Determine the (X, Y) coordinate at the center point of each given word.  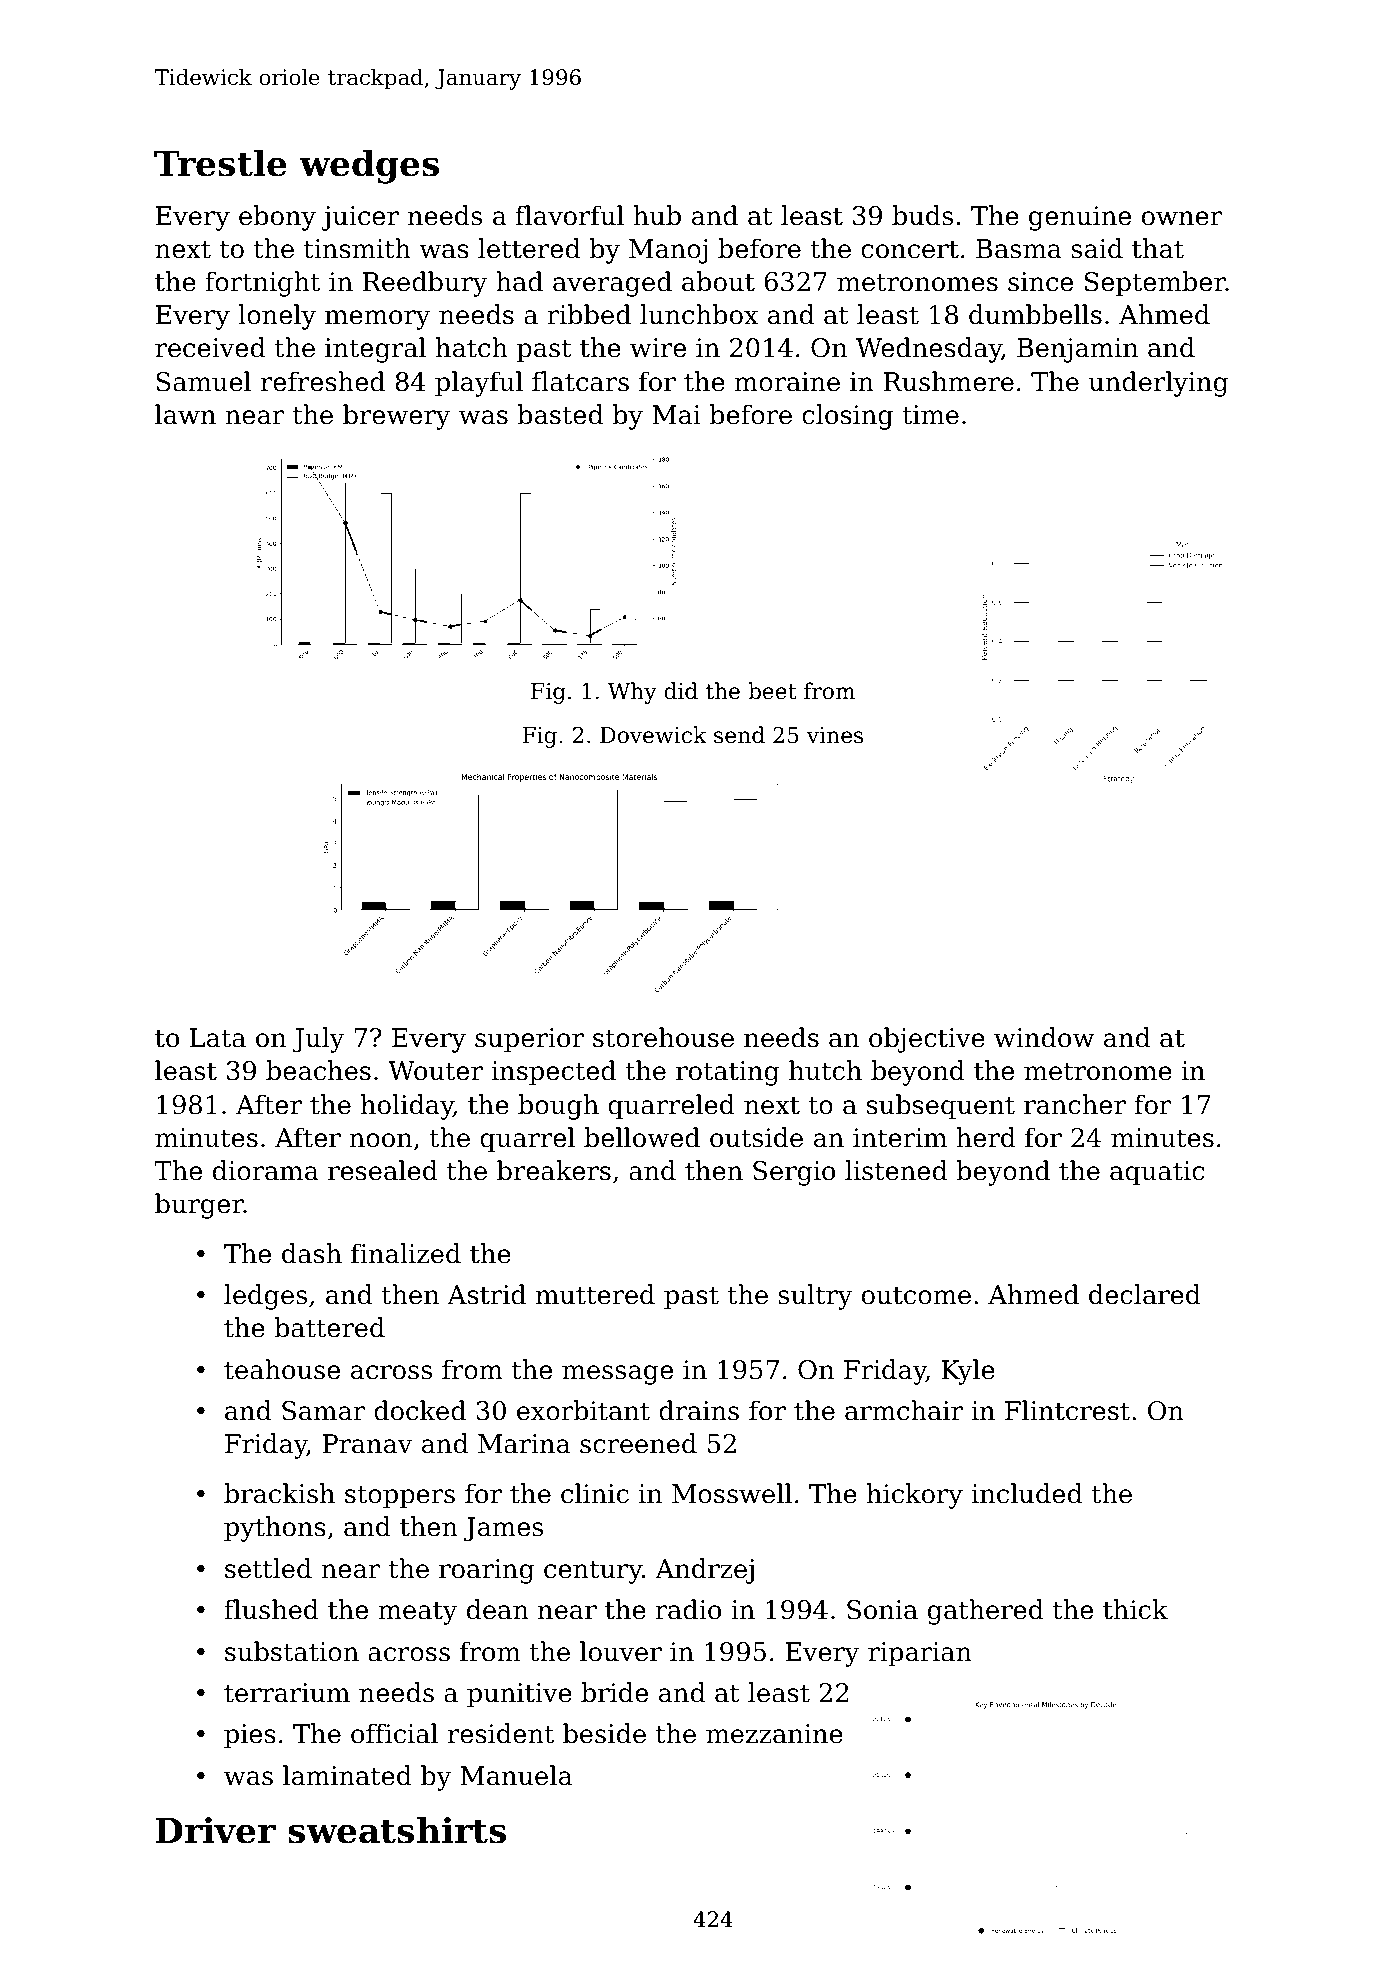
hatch (472, 347)
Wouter (435, 1071)
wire (658, 348)
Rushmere (948, 381)
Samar (323, 1411)
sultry (815, 1297)
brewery (396, 417)
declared (1145, 1294)
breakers (554, 1170)
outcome (916, 1295)
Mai (676, 415)
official (394, 1733)
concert (910, 249)
